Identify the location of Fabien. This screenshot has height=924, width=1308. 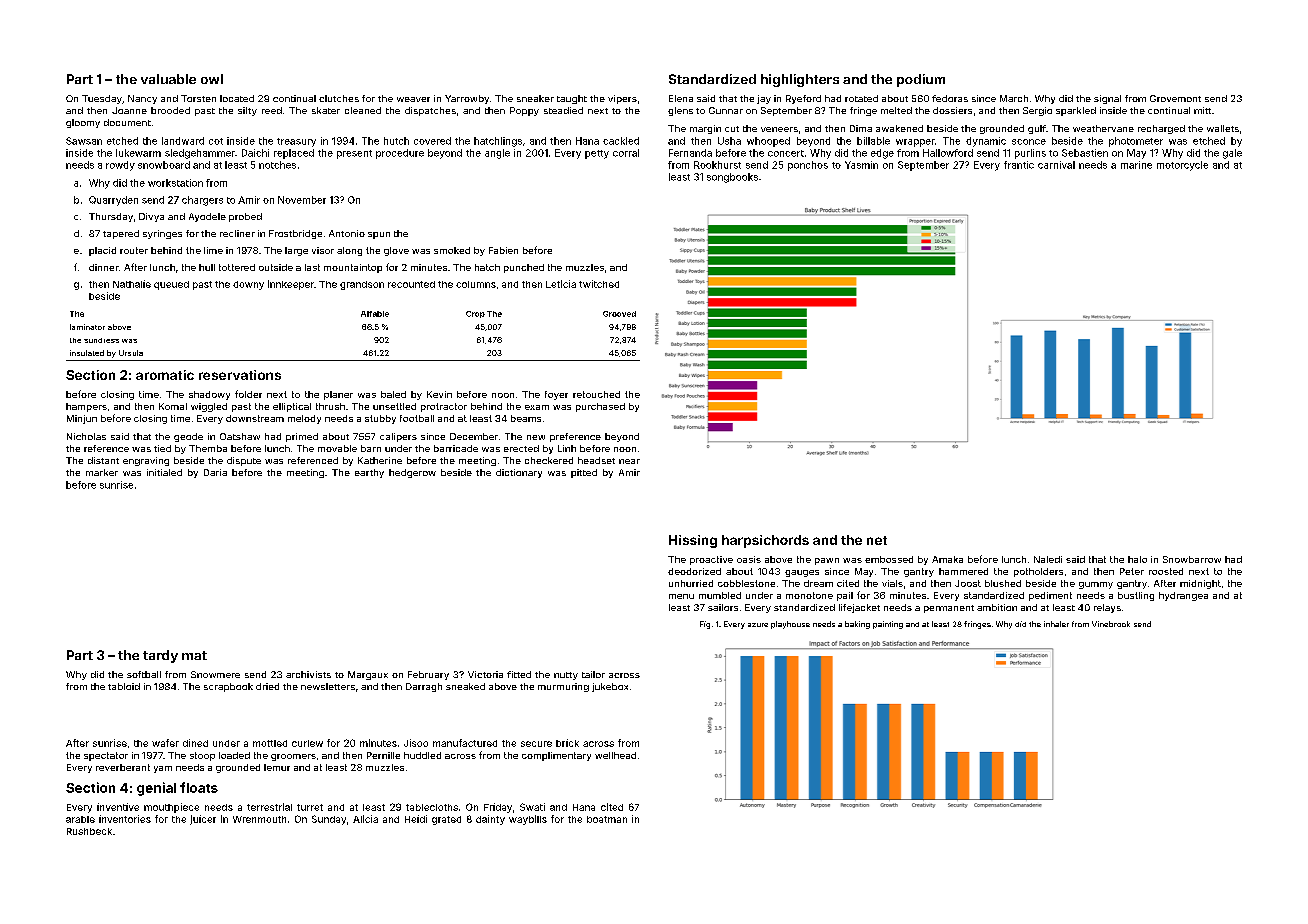
(503, 250).
